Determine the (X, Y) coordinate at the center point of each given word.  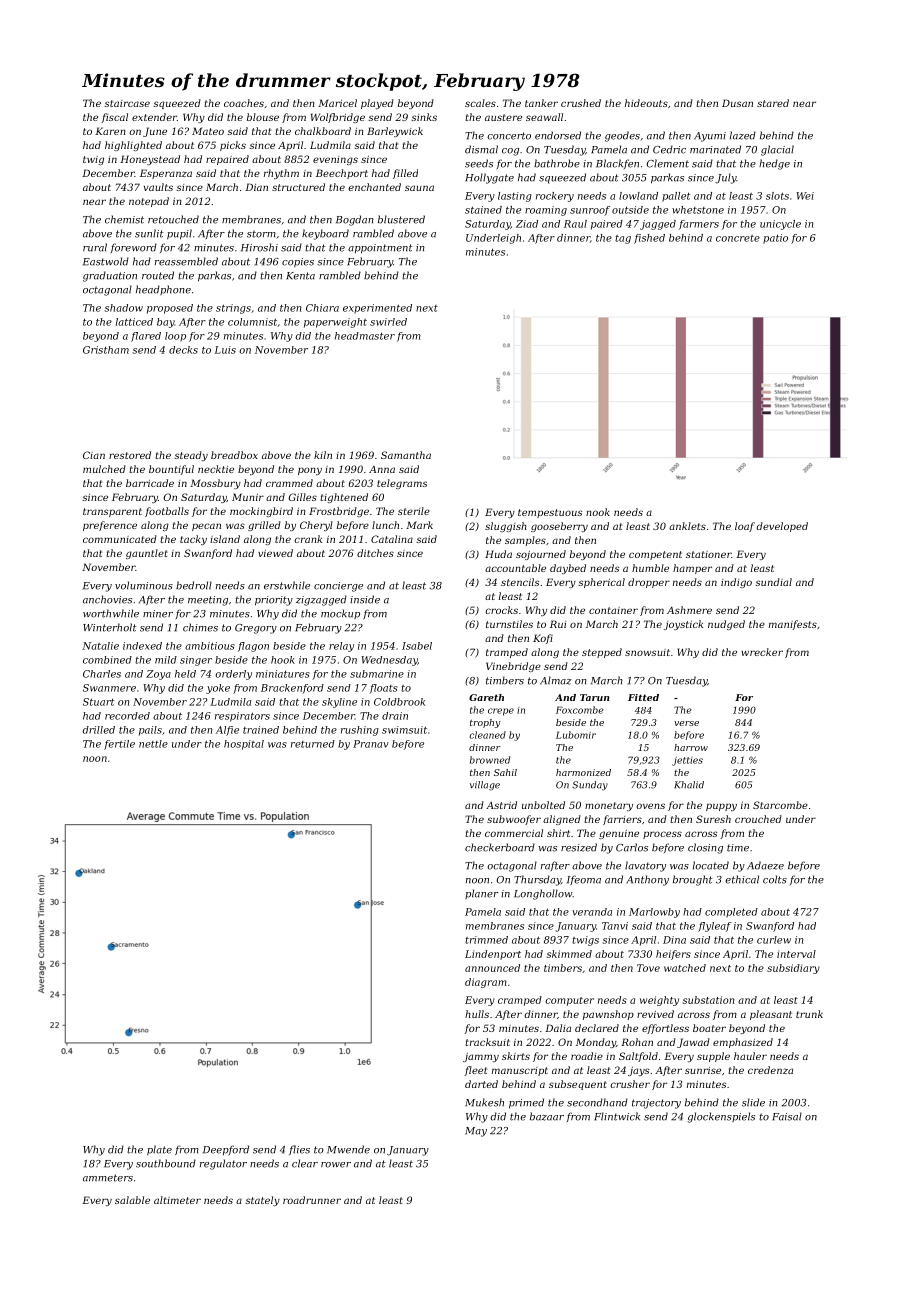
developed (782, 527)
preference (110, 526)
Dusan (737, 103)
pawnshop (608, 1015)
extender (154, 117)
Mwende (348, 1149)
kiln (323, 455)
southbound (166, 1163)
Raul (575, 224)
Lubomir (576, 735)
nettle (153, 744)
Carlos (632, 847)
